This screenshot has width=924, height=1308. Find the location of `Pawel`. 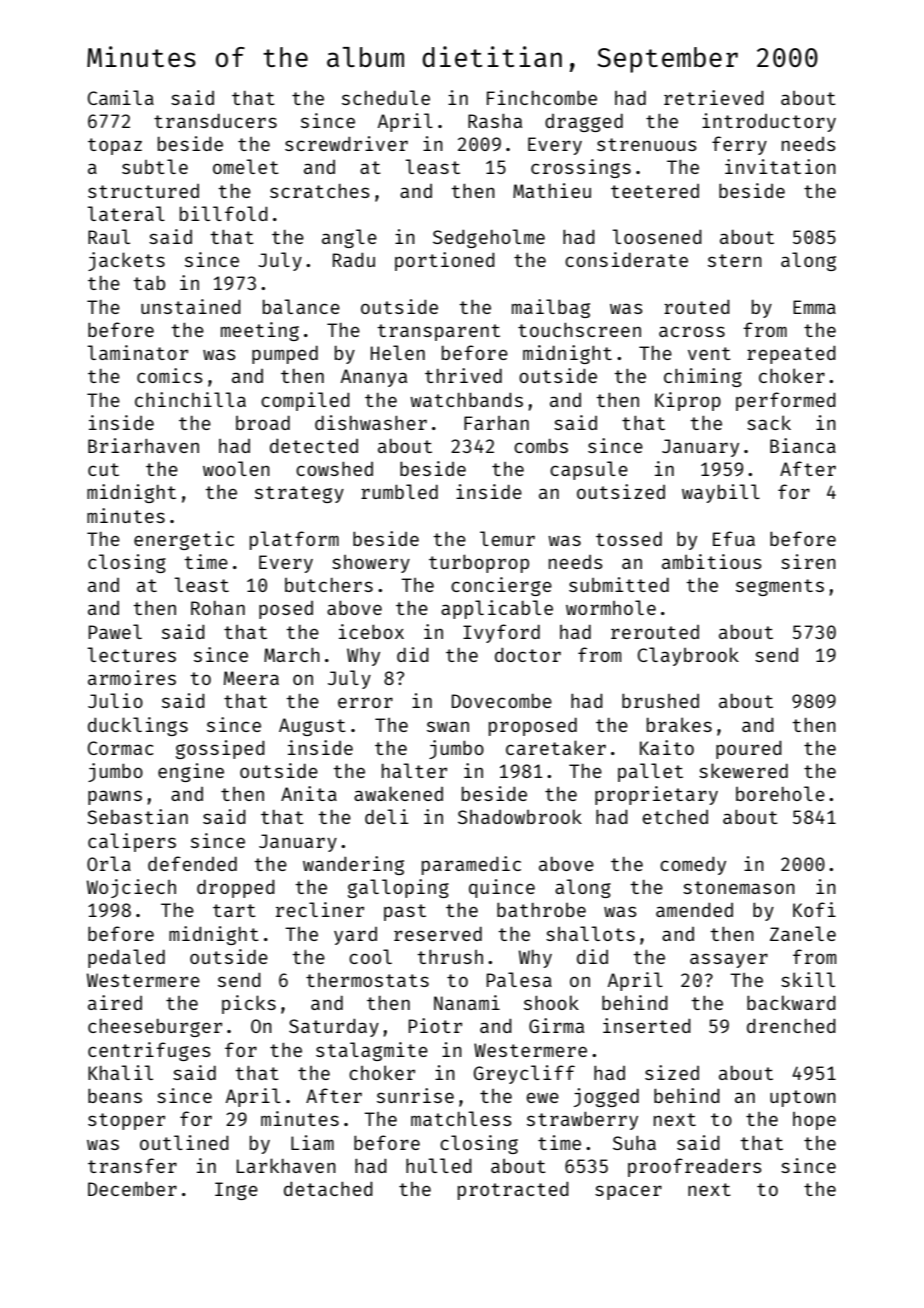

Pawel is located at coordinates (115, 631).
